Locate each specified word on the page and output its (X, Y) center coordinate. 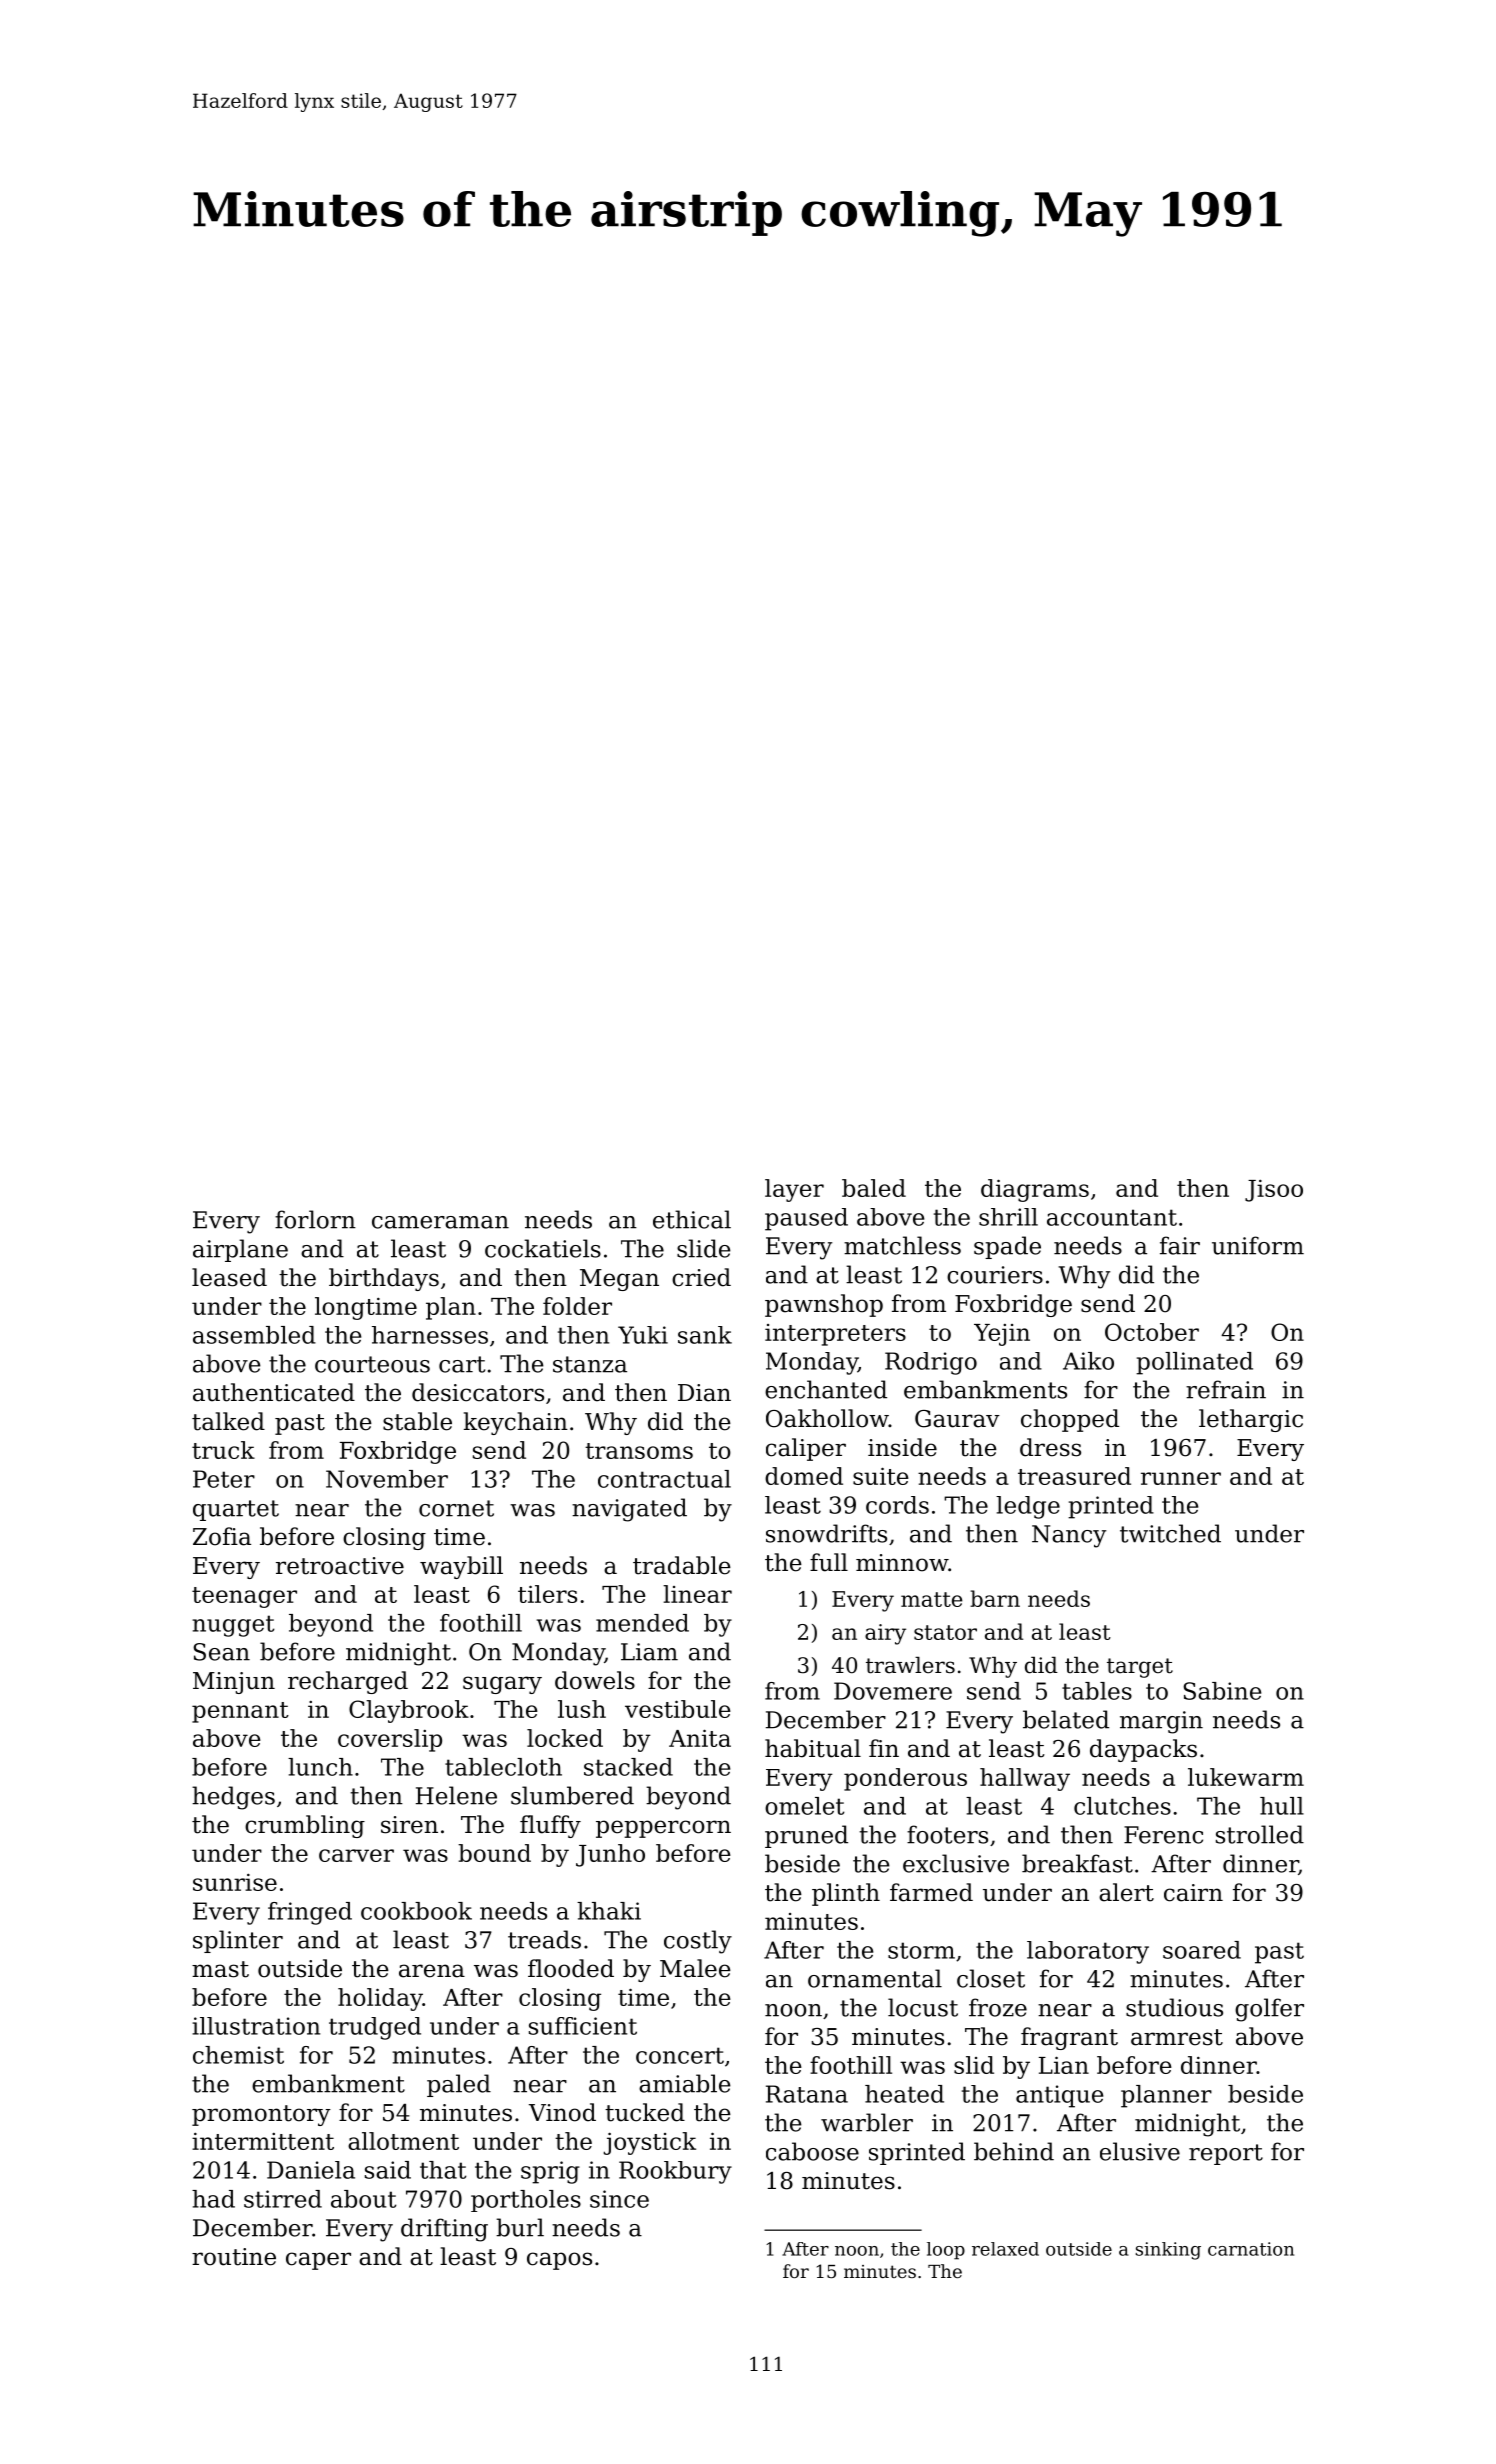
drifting (444, 2230)
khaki (609, 1911)
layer (794, 1190)
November (387, 1479)
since (619, 2199)
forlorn (315, 1219)
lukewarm (1246, 1777)
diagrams (1035, 1190)
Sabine (1222, 1691)
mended (642, 1623)
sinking (1168, 2251)
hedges (233, 1798)
